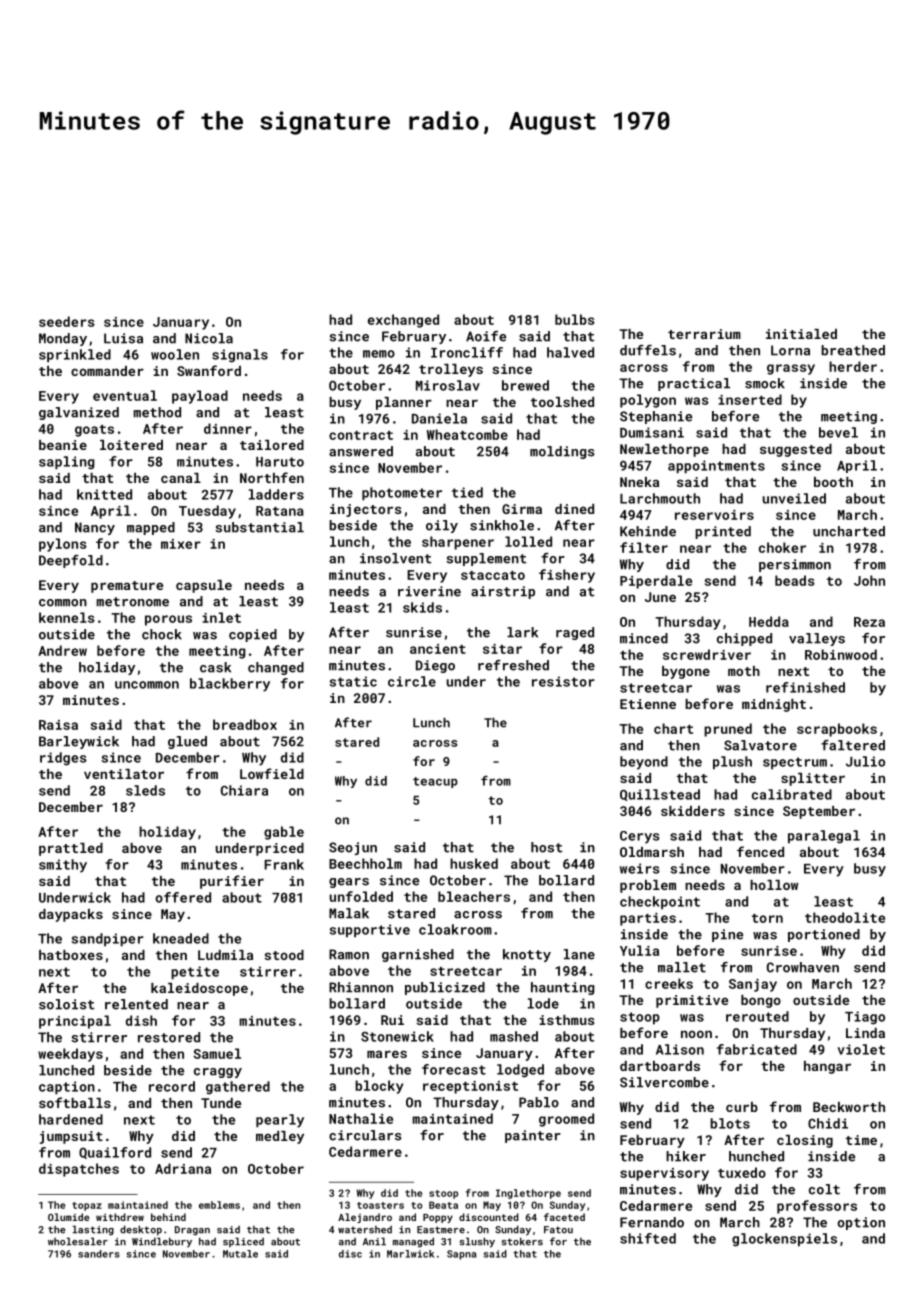  Describe the element at coordinates (528, 541) in the screenshot. I see `lolled` at that location.
